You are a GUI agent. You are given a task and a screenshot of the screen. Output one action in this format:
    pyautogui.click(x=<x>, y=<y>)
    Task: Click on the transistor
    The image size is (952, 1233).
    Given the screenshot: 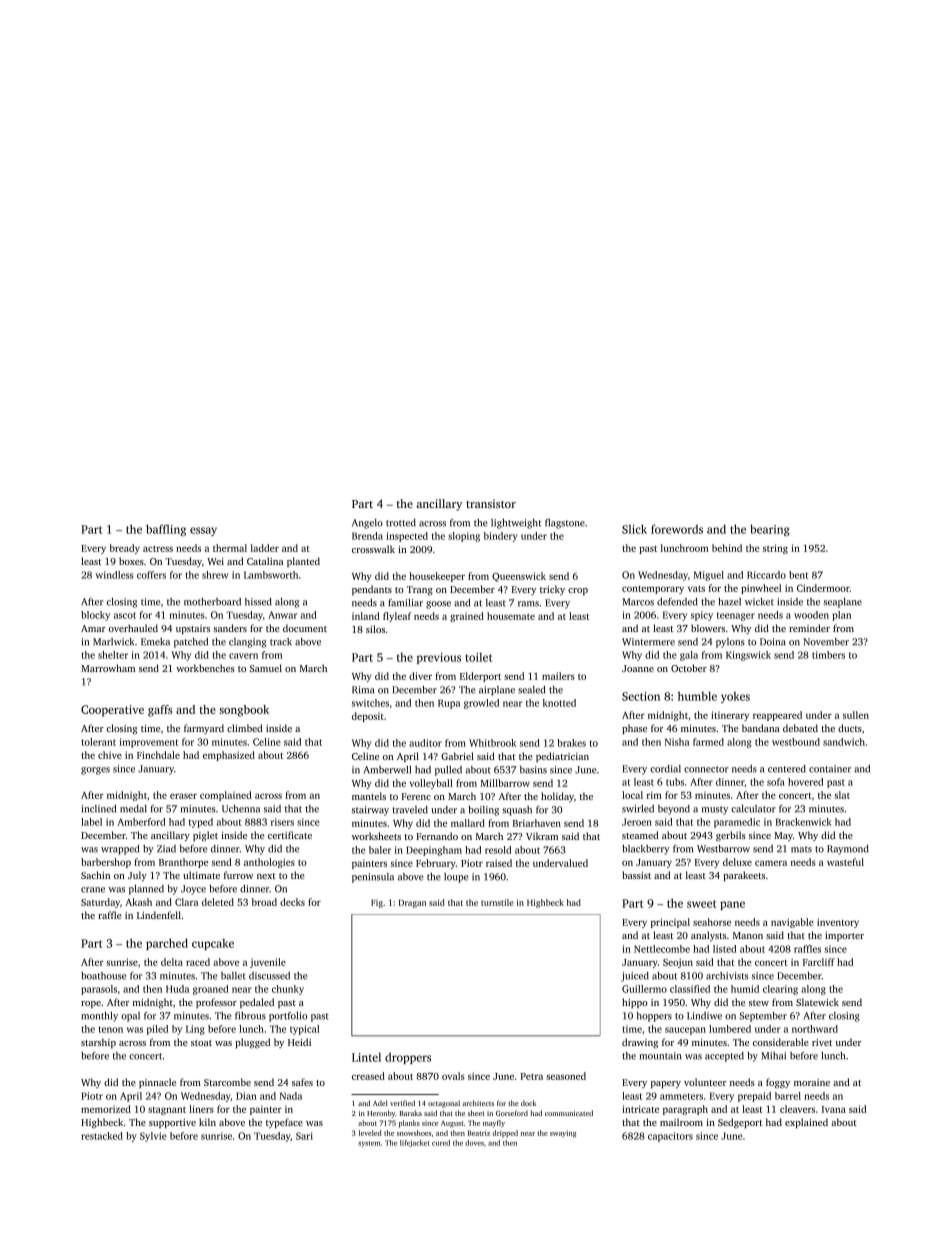 What is the action you would take?
    pyautogui.click(x=491, y=503)
